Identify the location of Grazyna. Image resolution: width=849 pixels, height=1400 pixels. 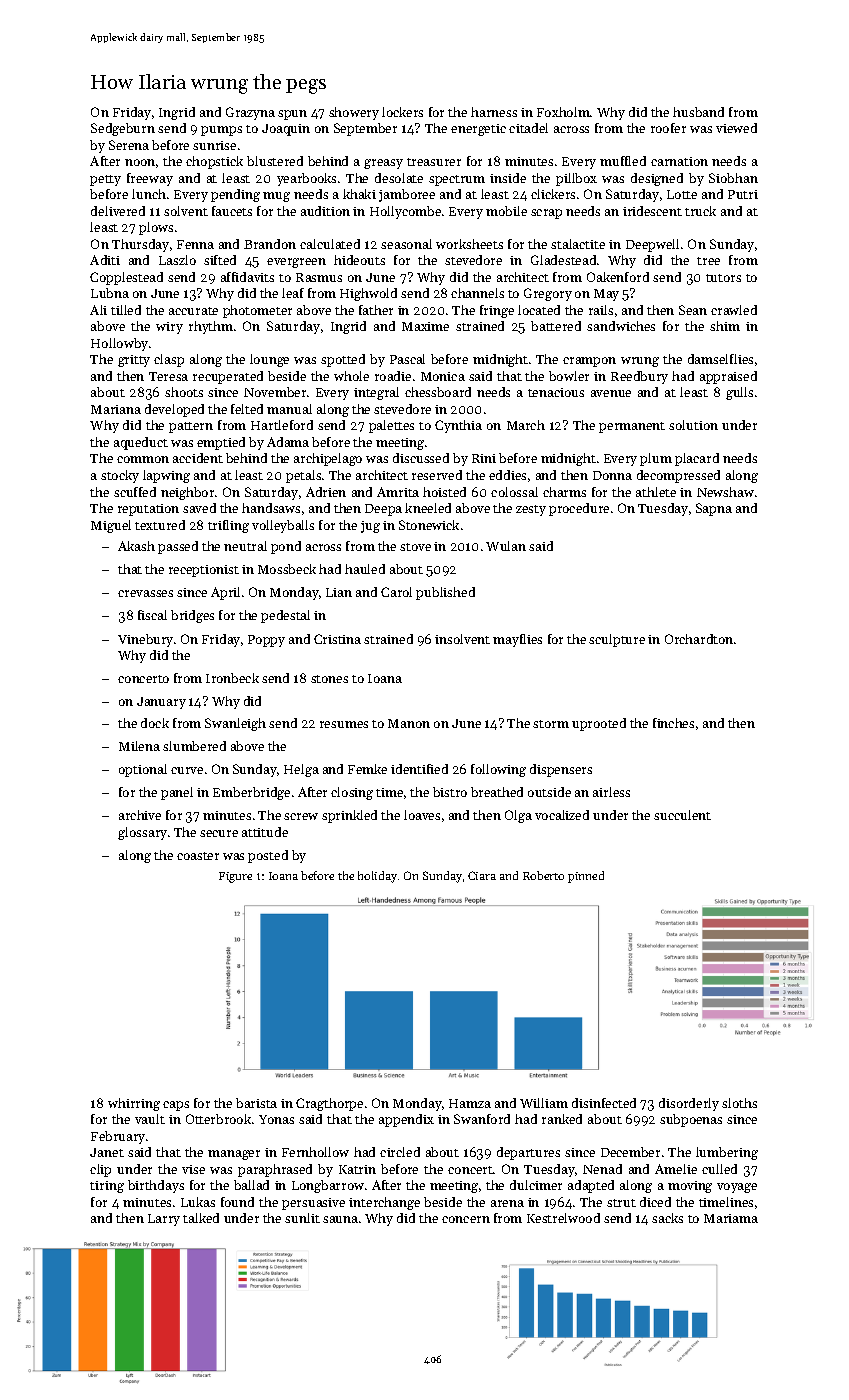
(250, 113).
